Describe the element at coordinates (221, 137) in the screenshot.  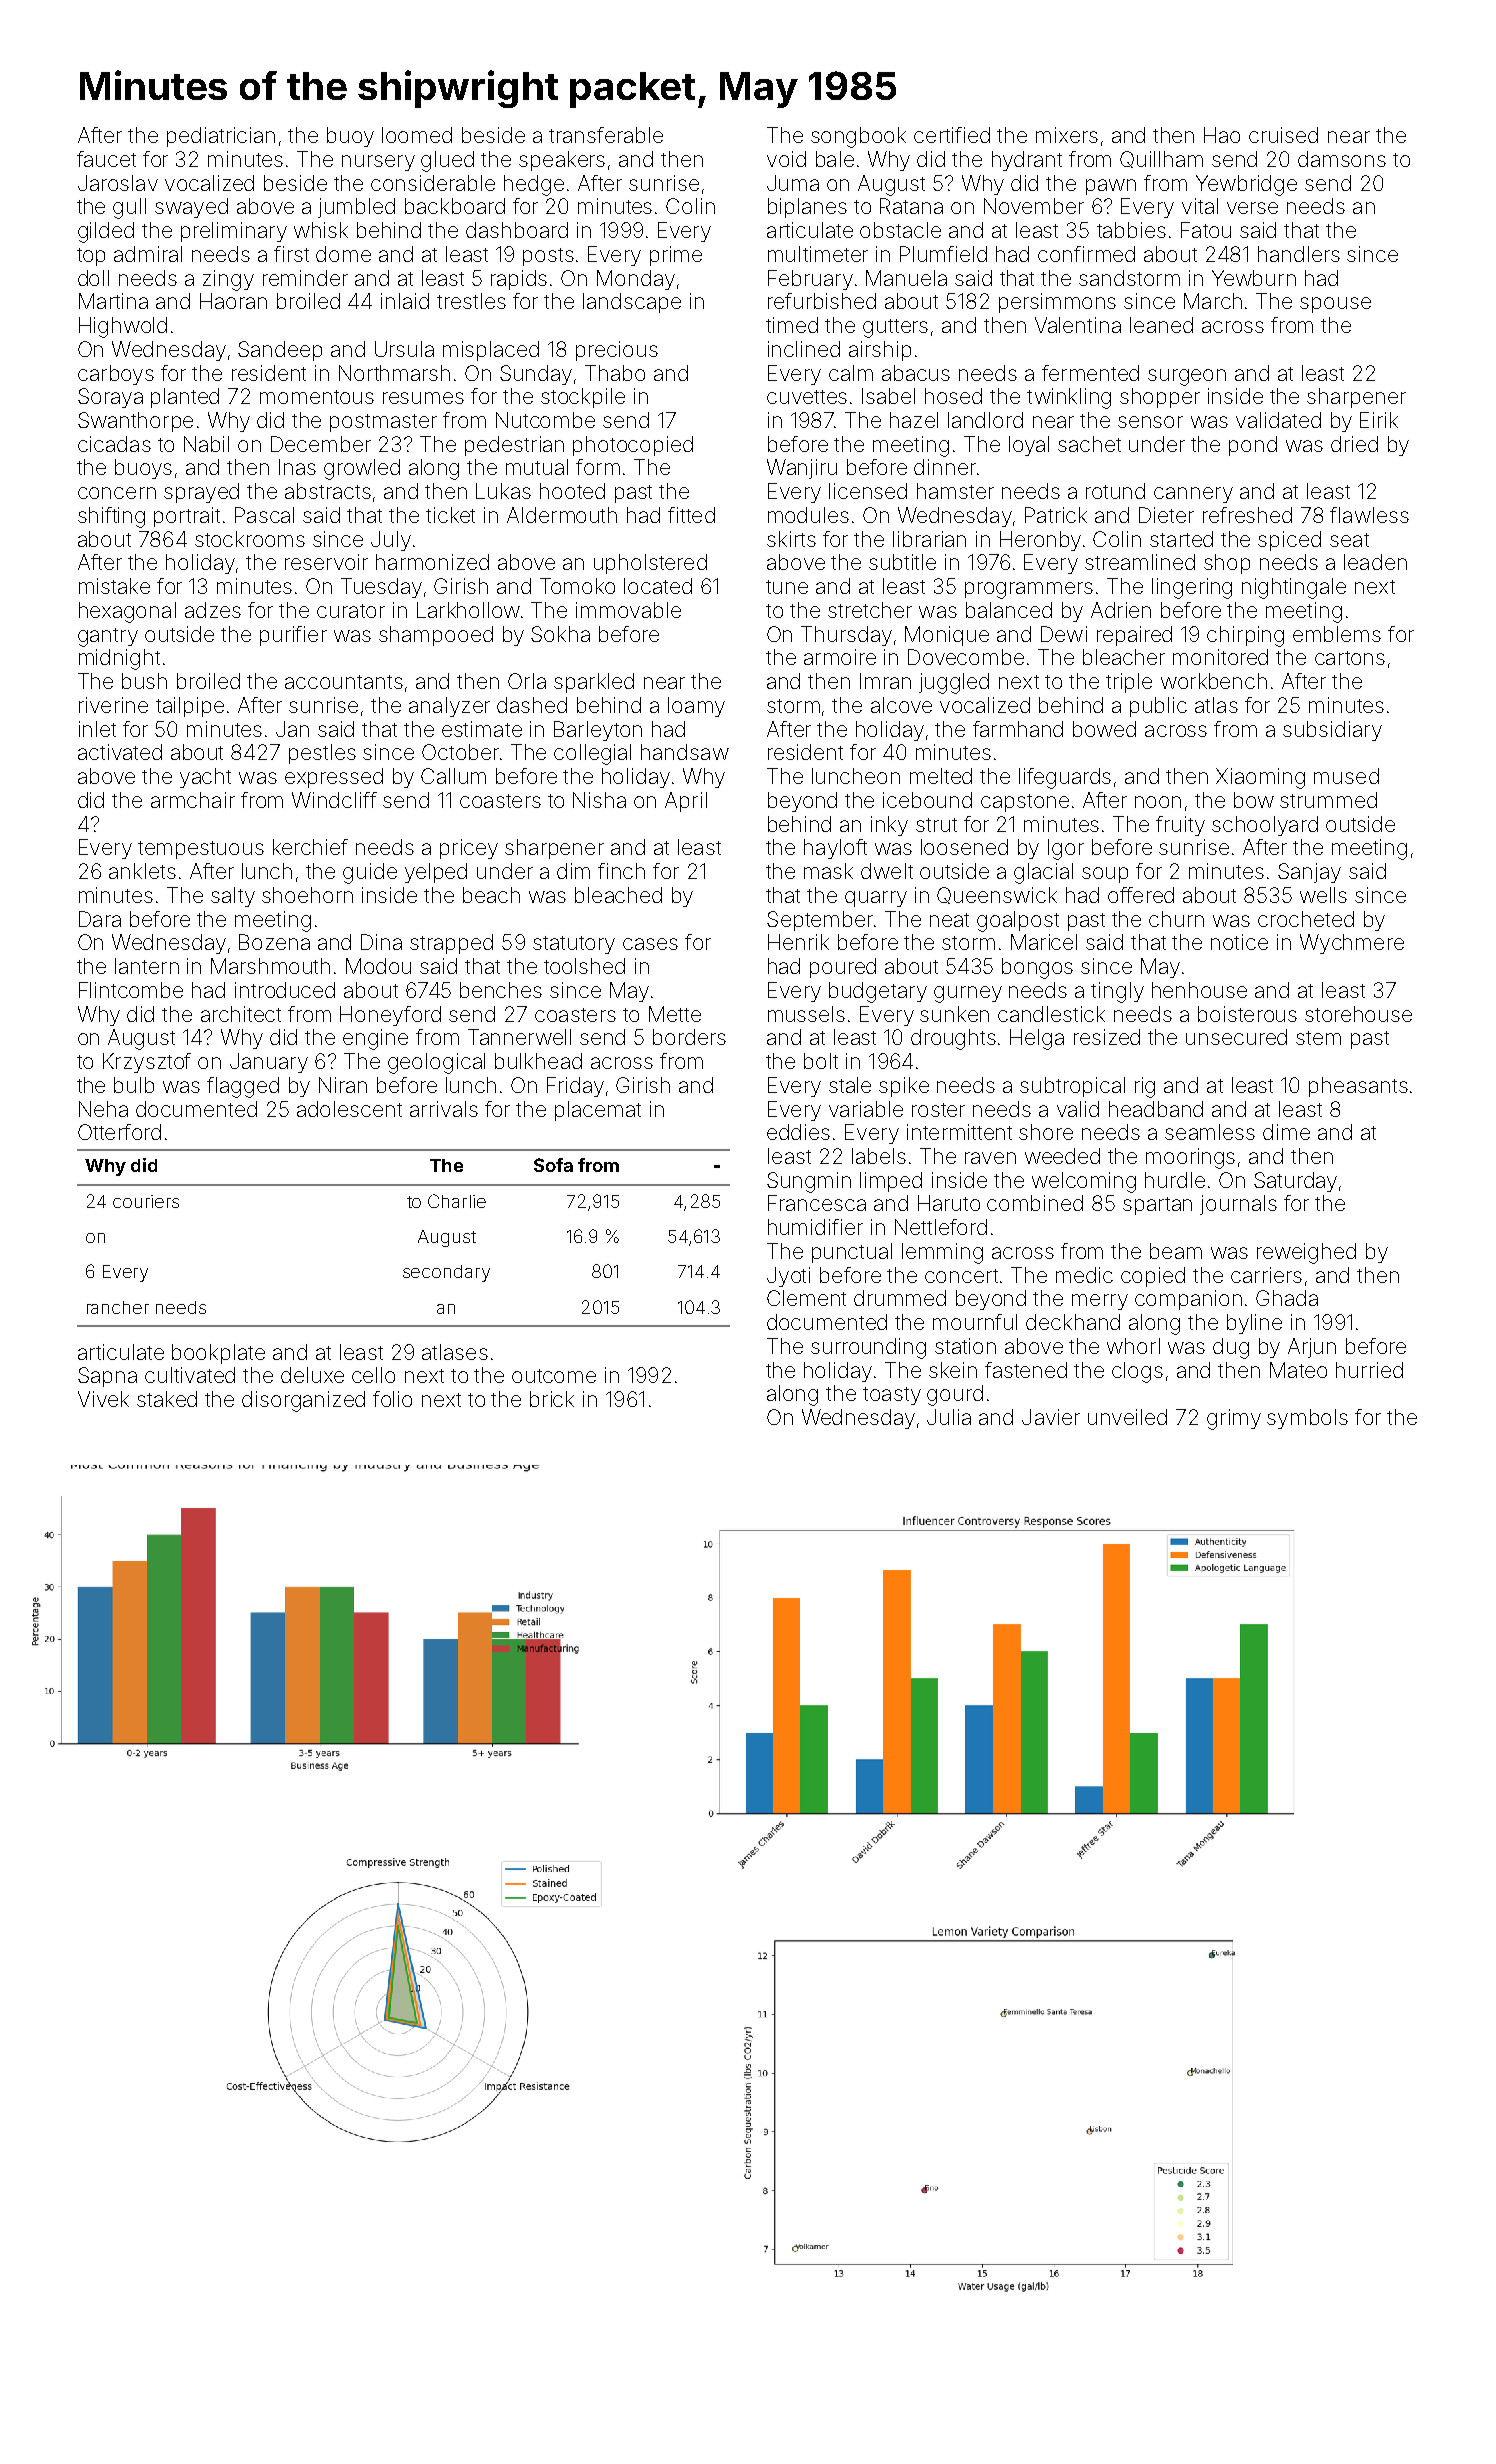
I see `pediatrician` at that location.
